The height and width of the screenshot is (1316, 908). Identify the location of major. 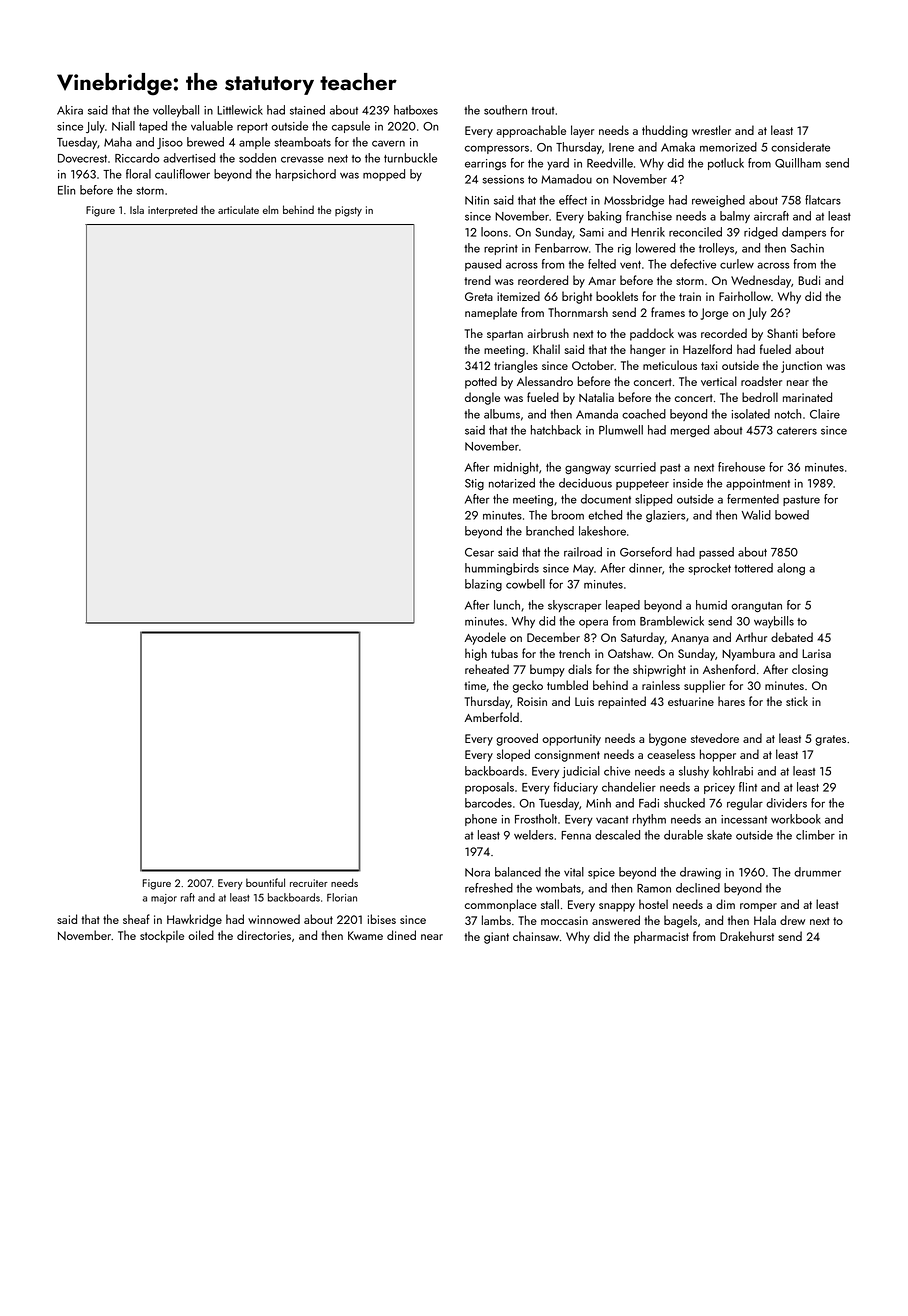
(164, 899).
